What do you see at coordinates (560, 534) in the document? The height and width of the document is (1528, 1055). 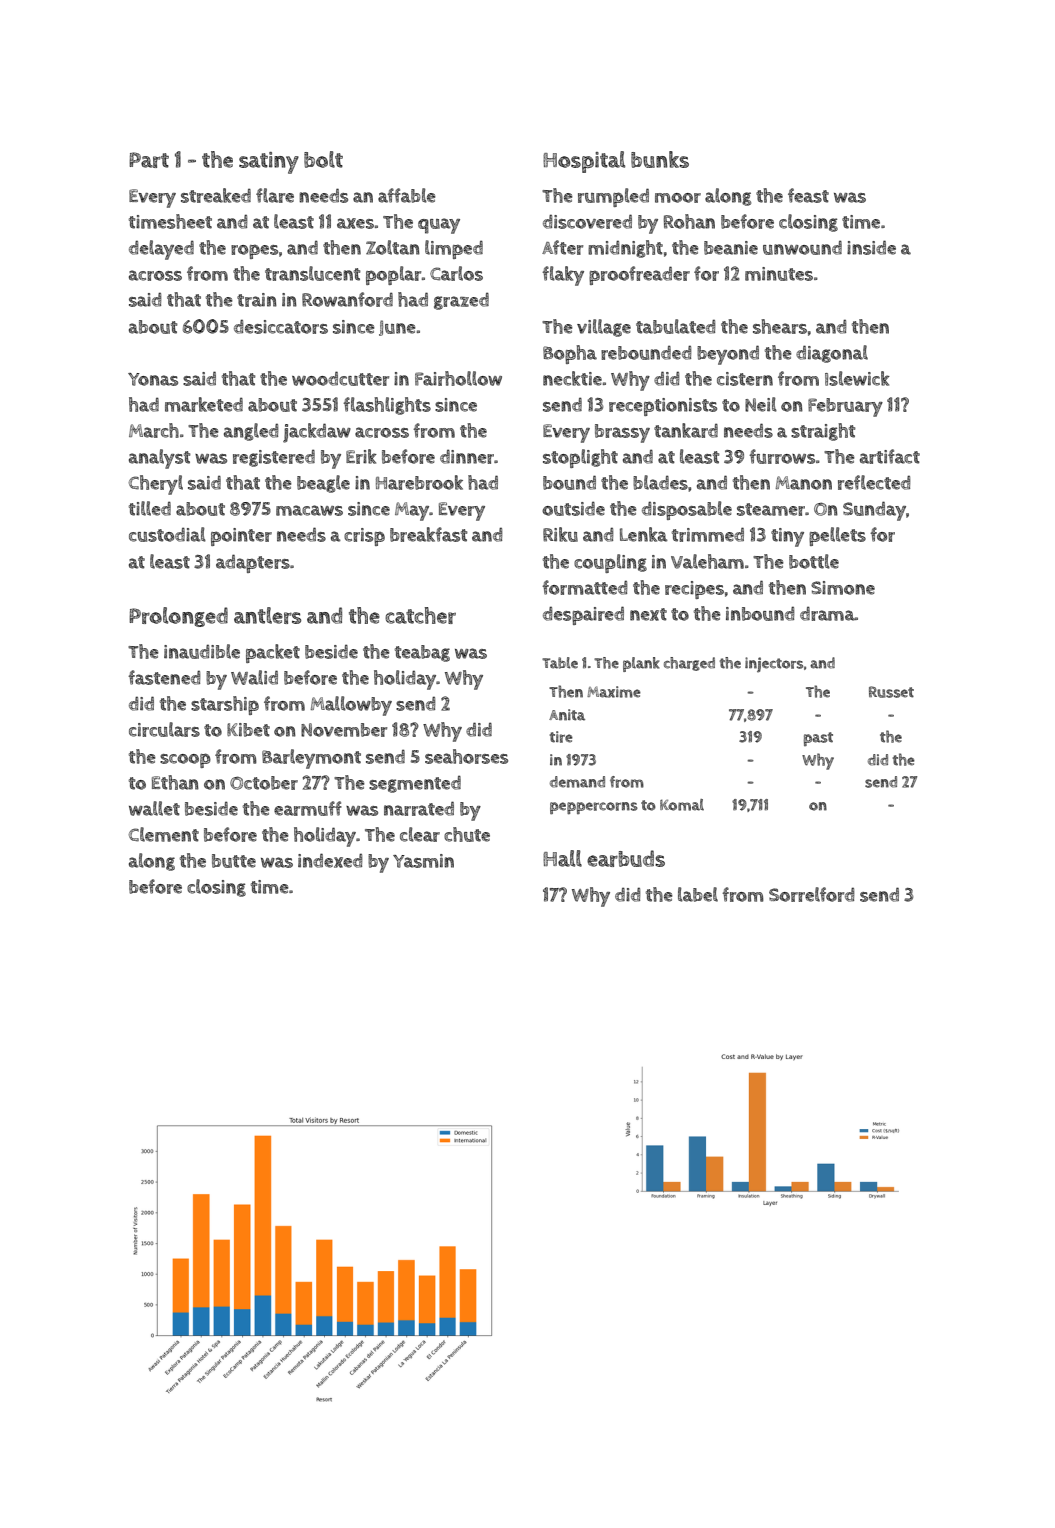 I see `Riku` at bounding box center [560, 534].
